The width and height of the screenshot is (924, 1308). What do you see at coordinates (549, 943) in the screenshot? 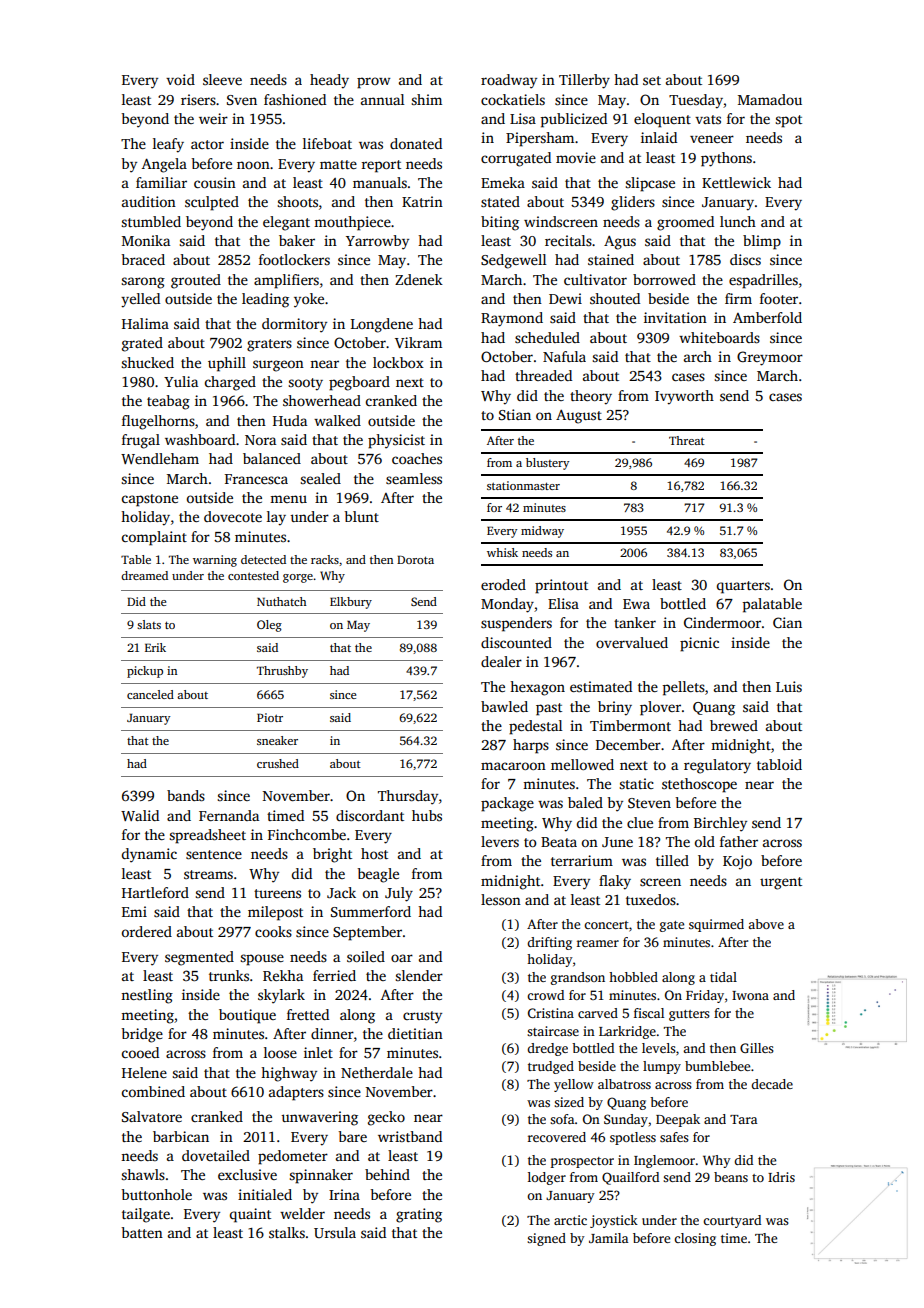
I see `drifting` at bounding box center [549, 943].
